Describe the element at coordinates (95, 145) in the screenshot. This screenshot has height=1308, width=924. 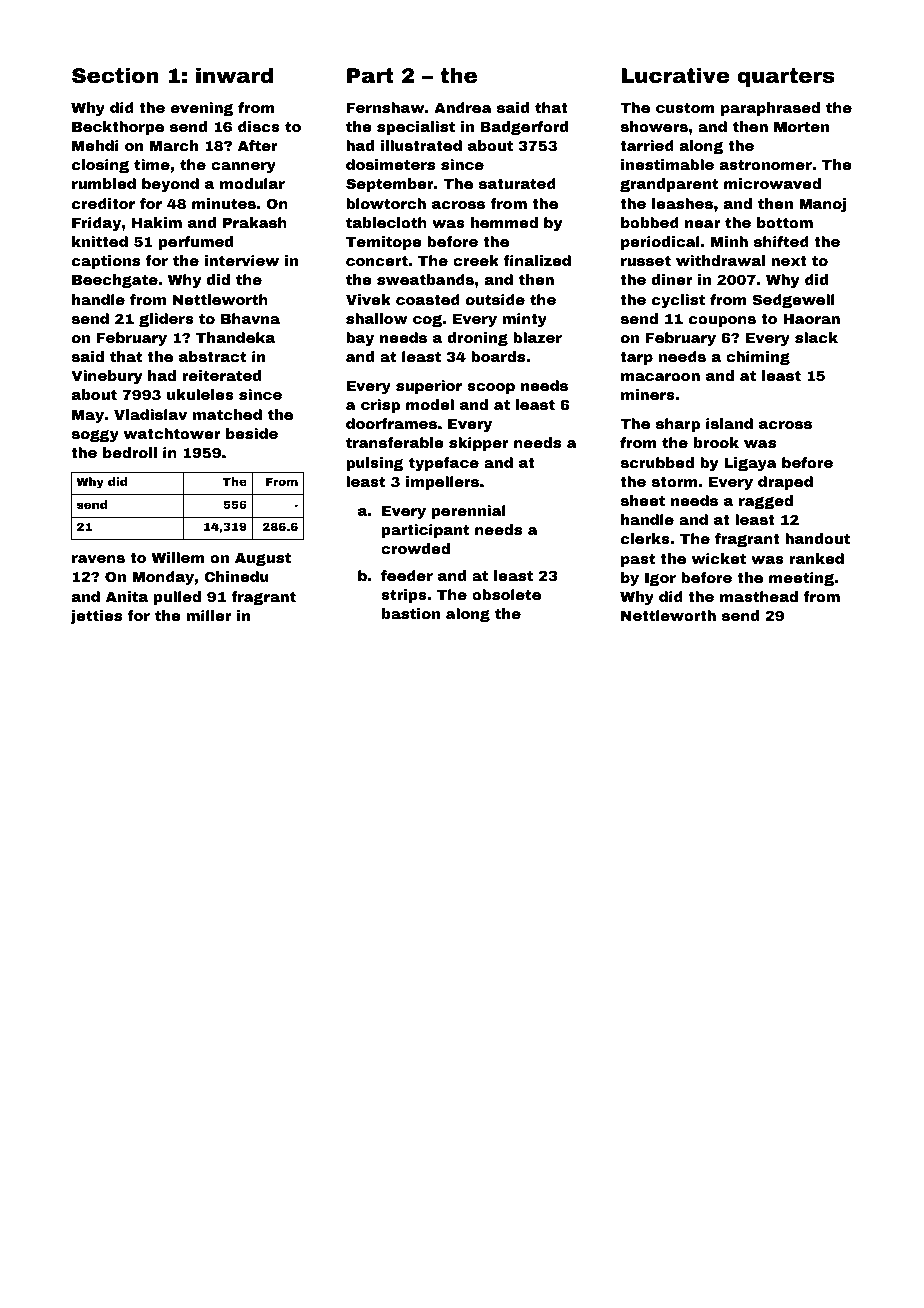
I see `Mehdi` at that location.
